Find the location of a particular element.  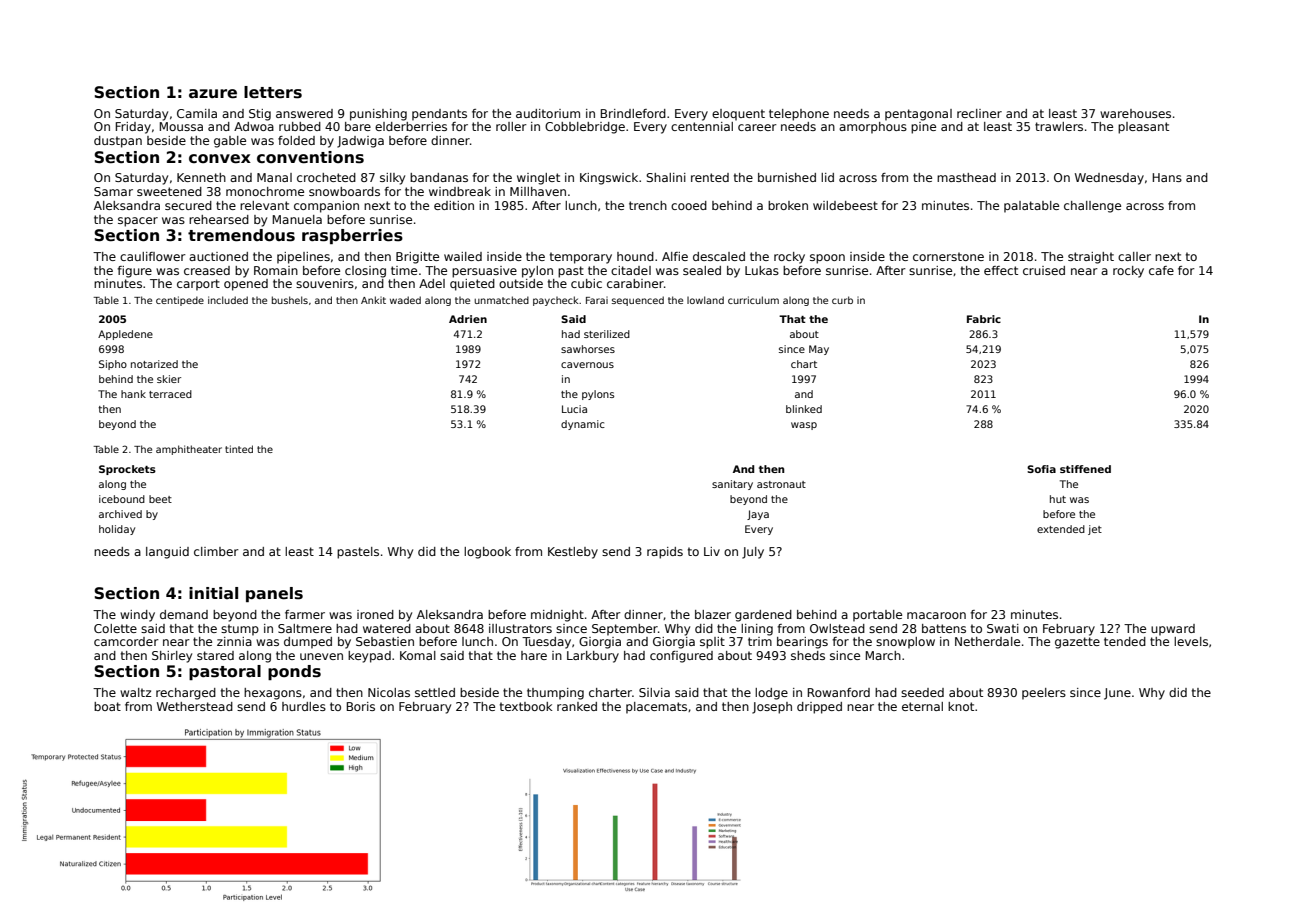

lowland is located at coordinates (705, 300).
